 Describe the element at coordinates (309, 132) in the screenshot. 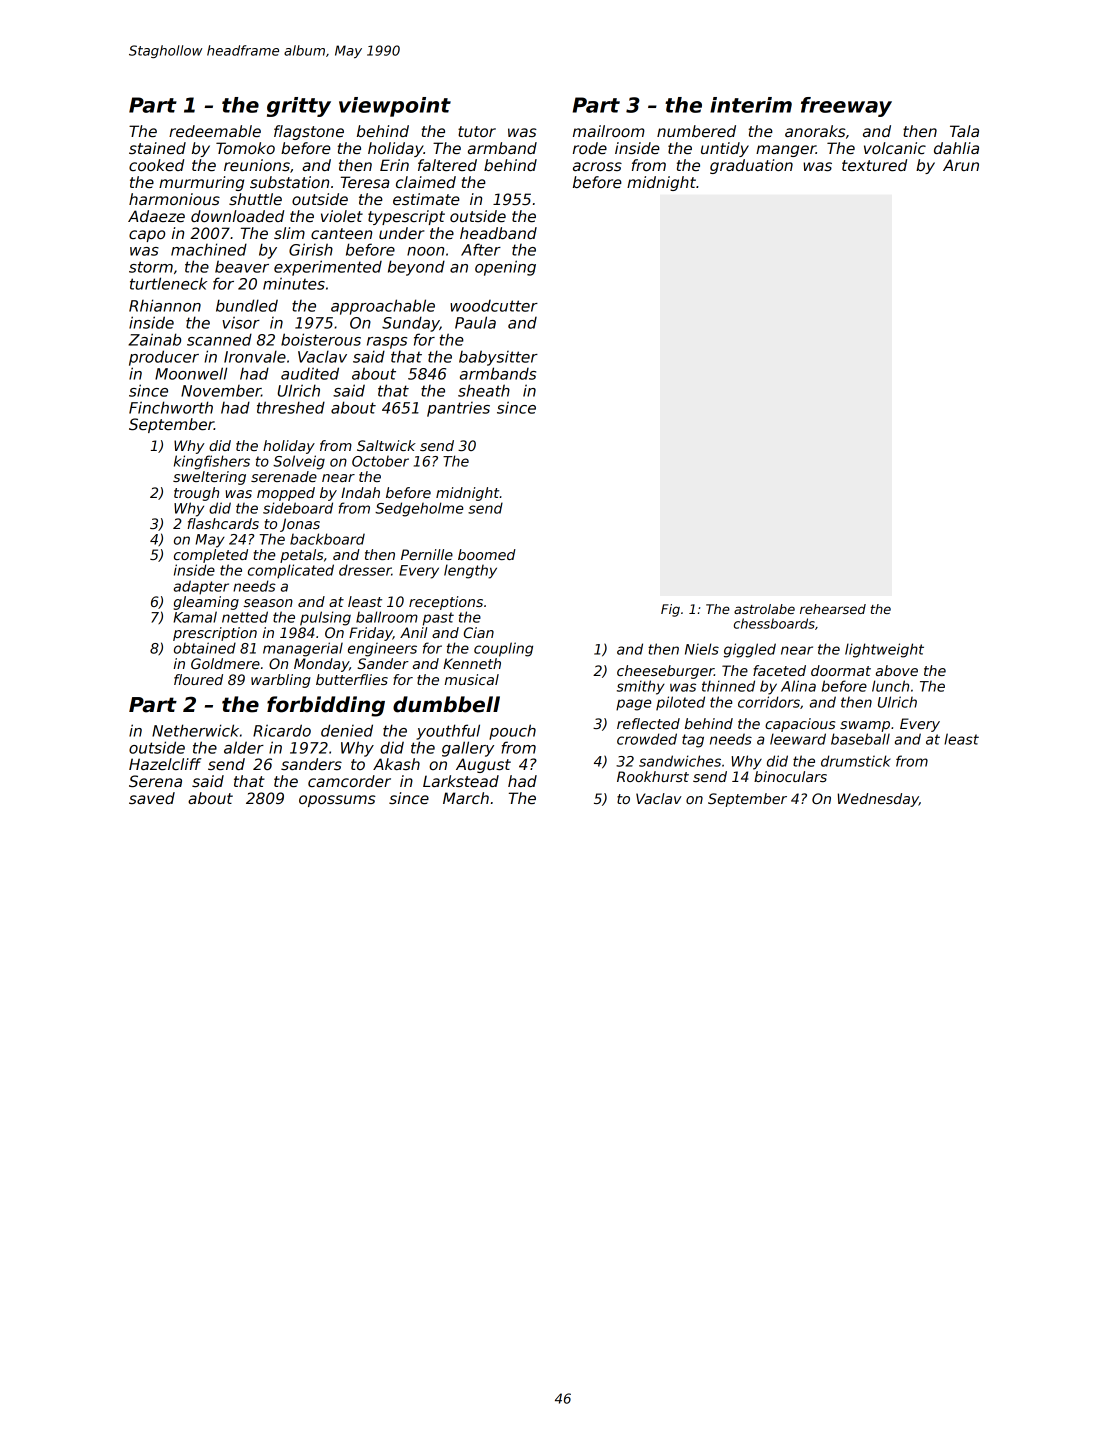

I see `flagstone` at that location.
